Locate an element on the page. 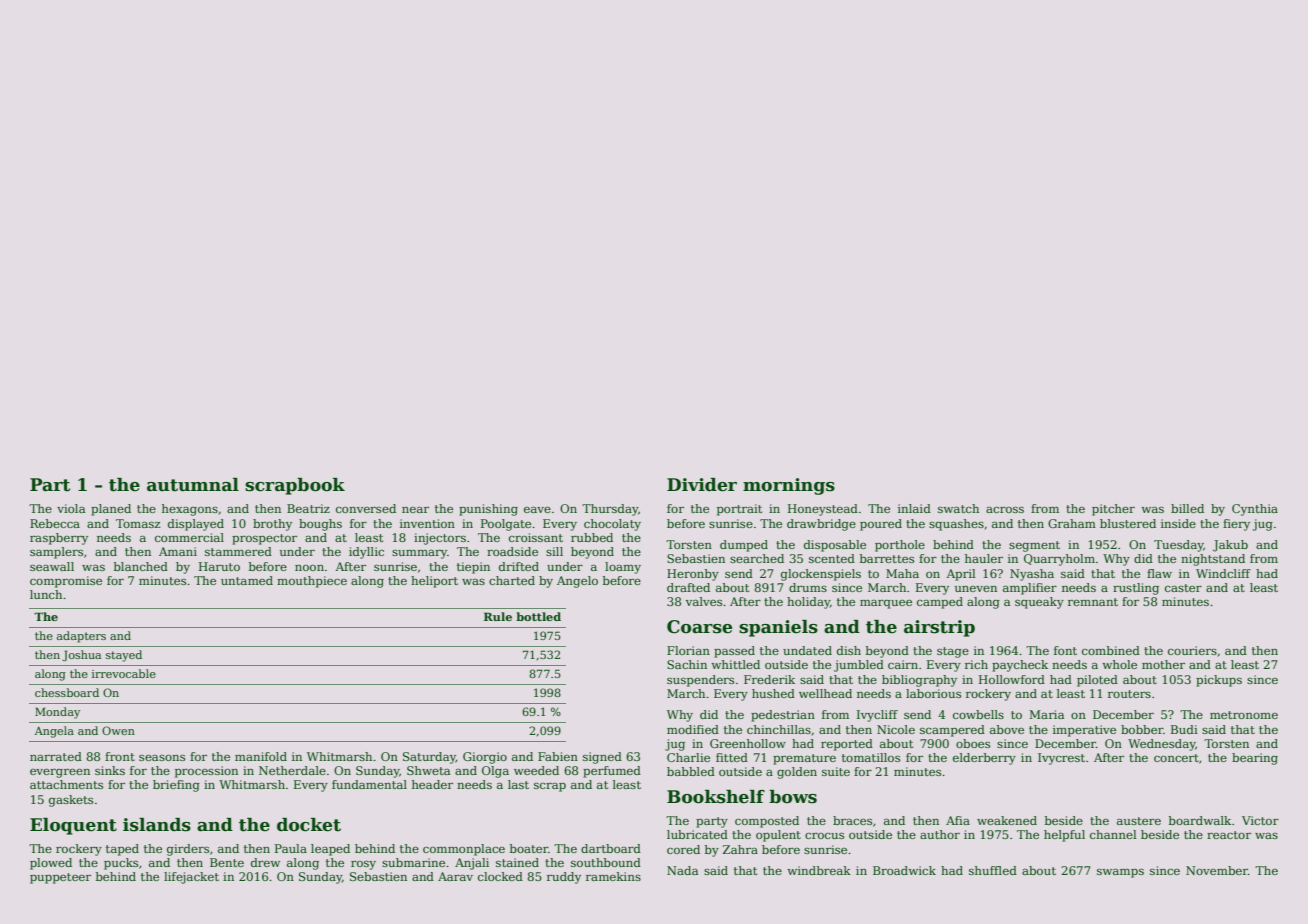  lifejacket is located at coordinates (191, 878).
